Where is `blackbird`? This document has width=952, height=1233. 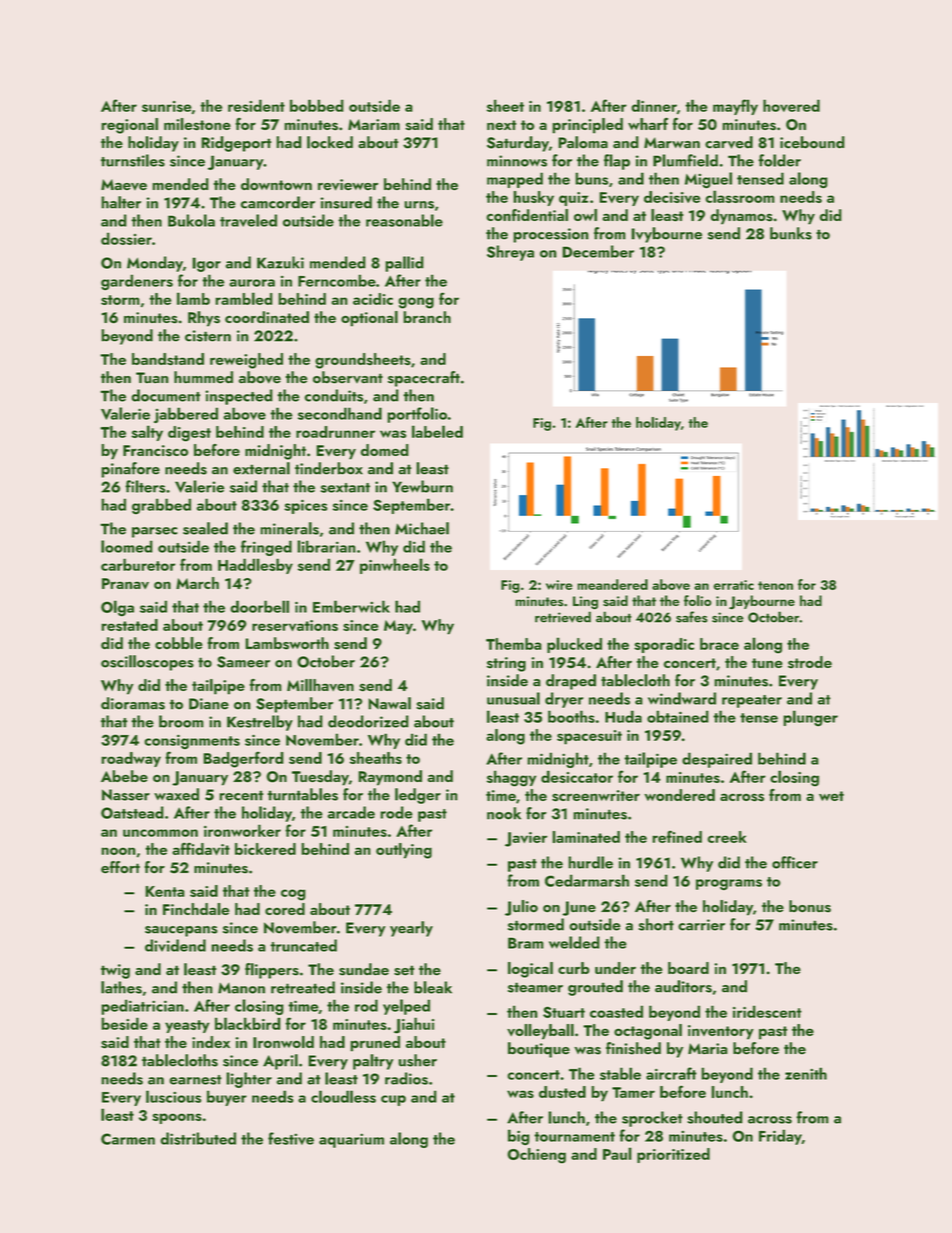
blackbird is located at coordinates (248, 1023).
